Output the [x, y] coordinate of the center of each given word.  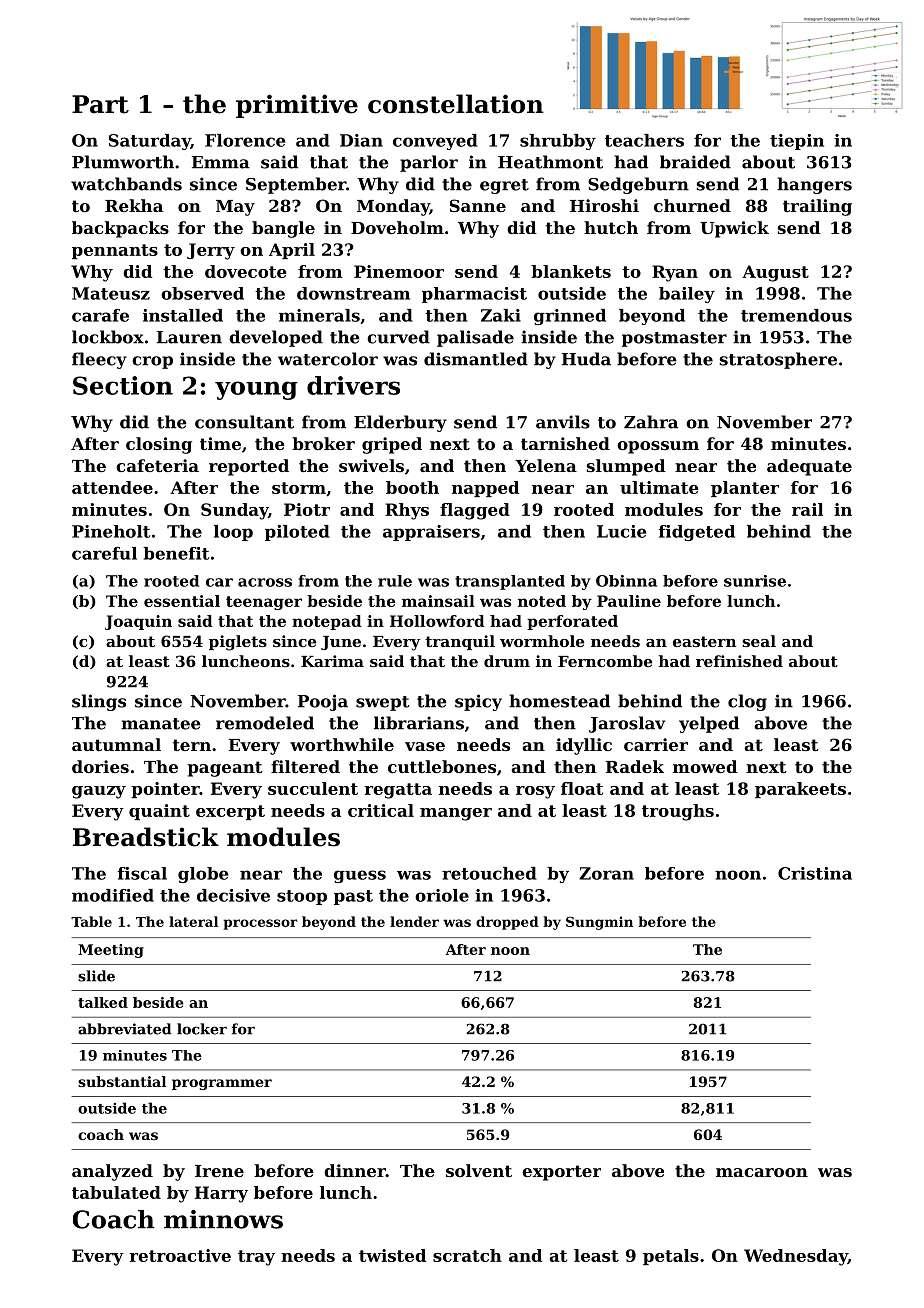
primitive [297, 106]
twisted [392, 1255]
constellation [456, 104]
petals [671, 1257]
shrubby [558, 142]
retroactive [180, 1255]
